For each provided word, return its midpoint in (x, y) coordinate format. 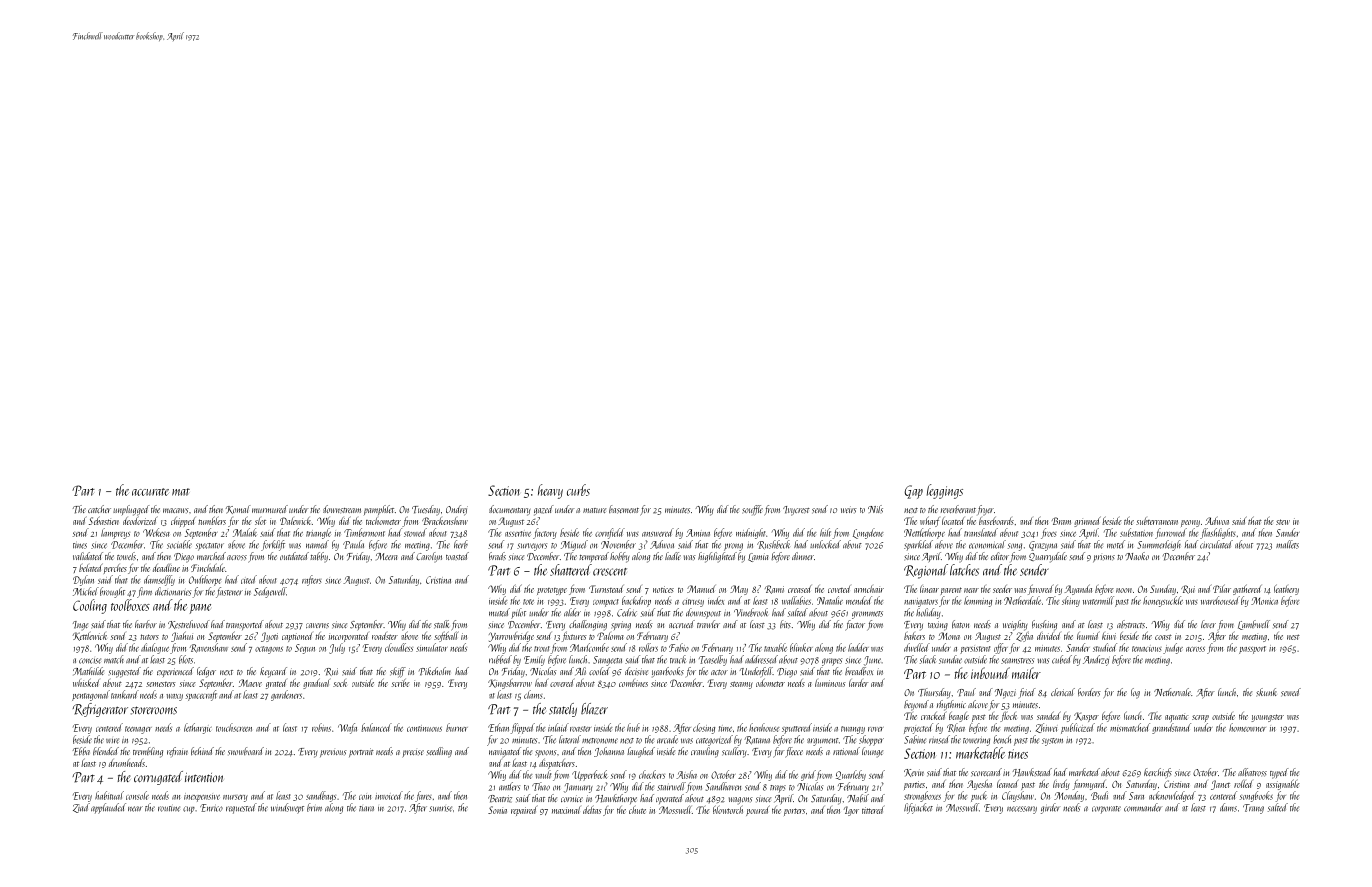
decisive (636, 671)
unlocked (825, 544)
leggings (945, 491)
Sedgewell (270, 592)
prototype (552, 591)
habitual (109, 795)
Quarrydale (1048, 557)
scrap (1200, 718)
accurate (150, 492)
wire (112, 741)
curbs (578, 490)
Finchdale (208, 567)
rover (876, 729)
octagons (269, 650)
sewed (1291, 692)
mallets (1287, 544)
